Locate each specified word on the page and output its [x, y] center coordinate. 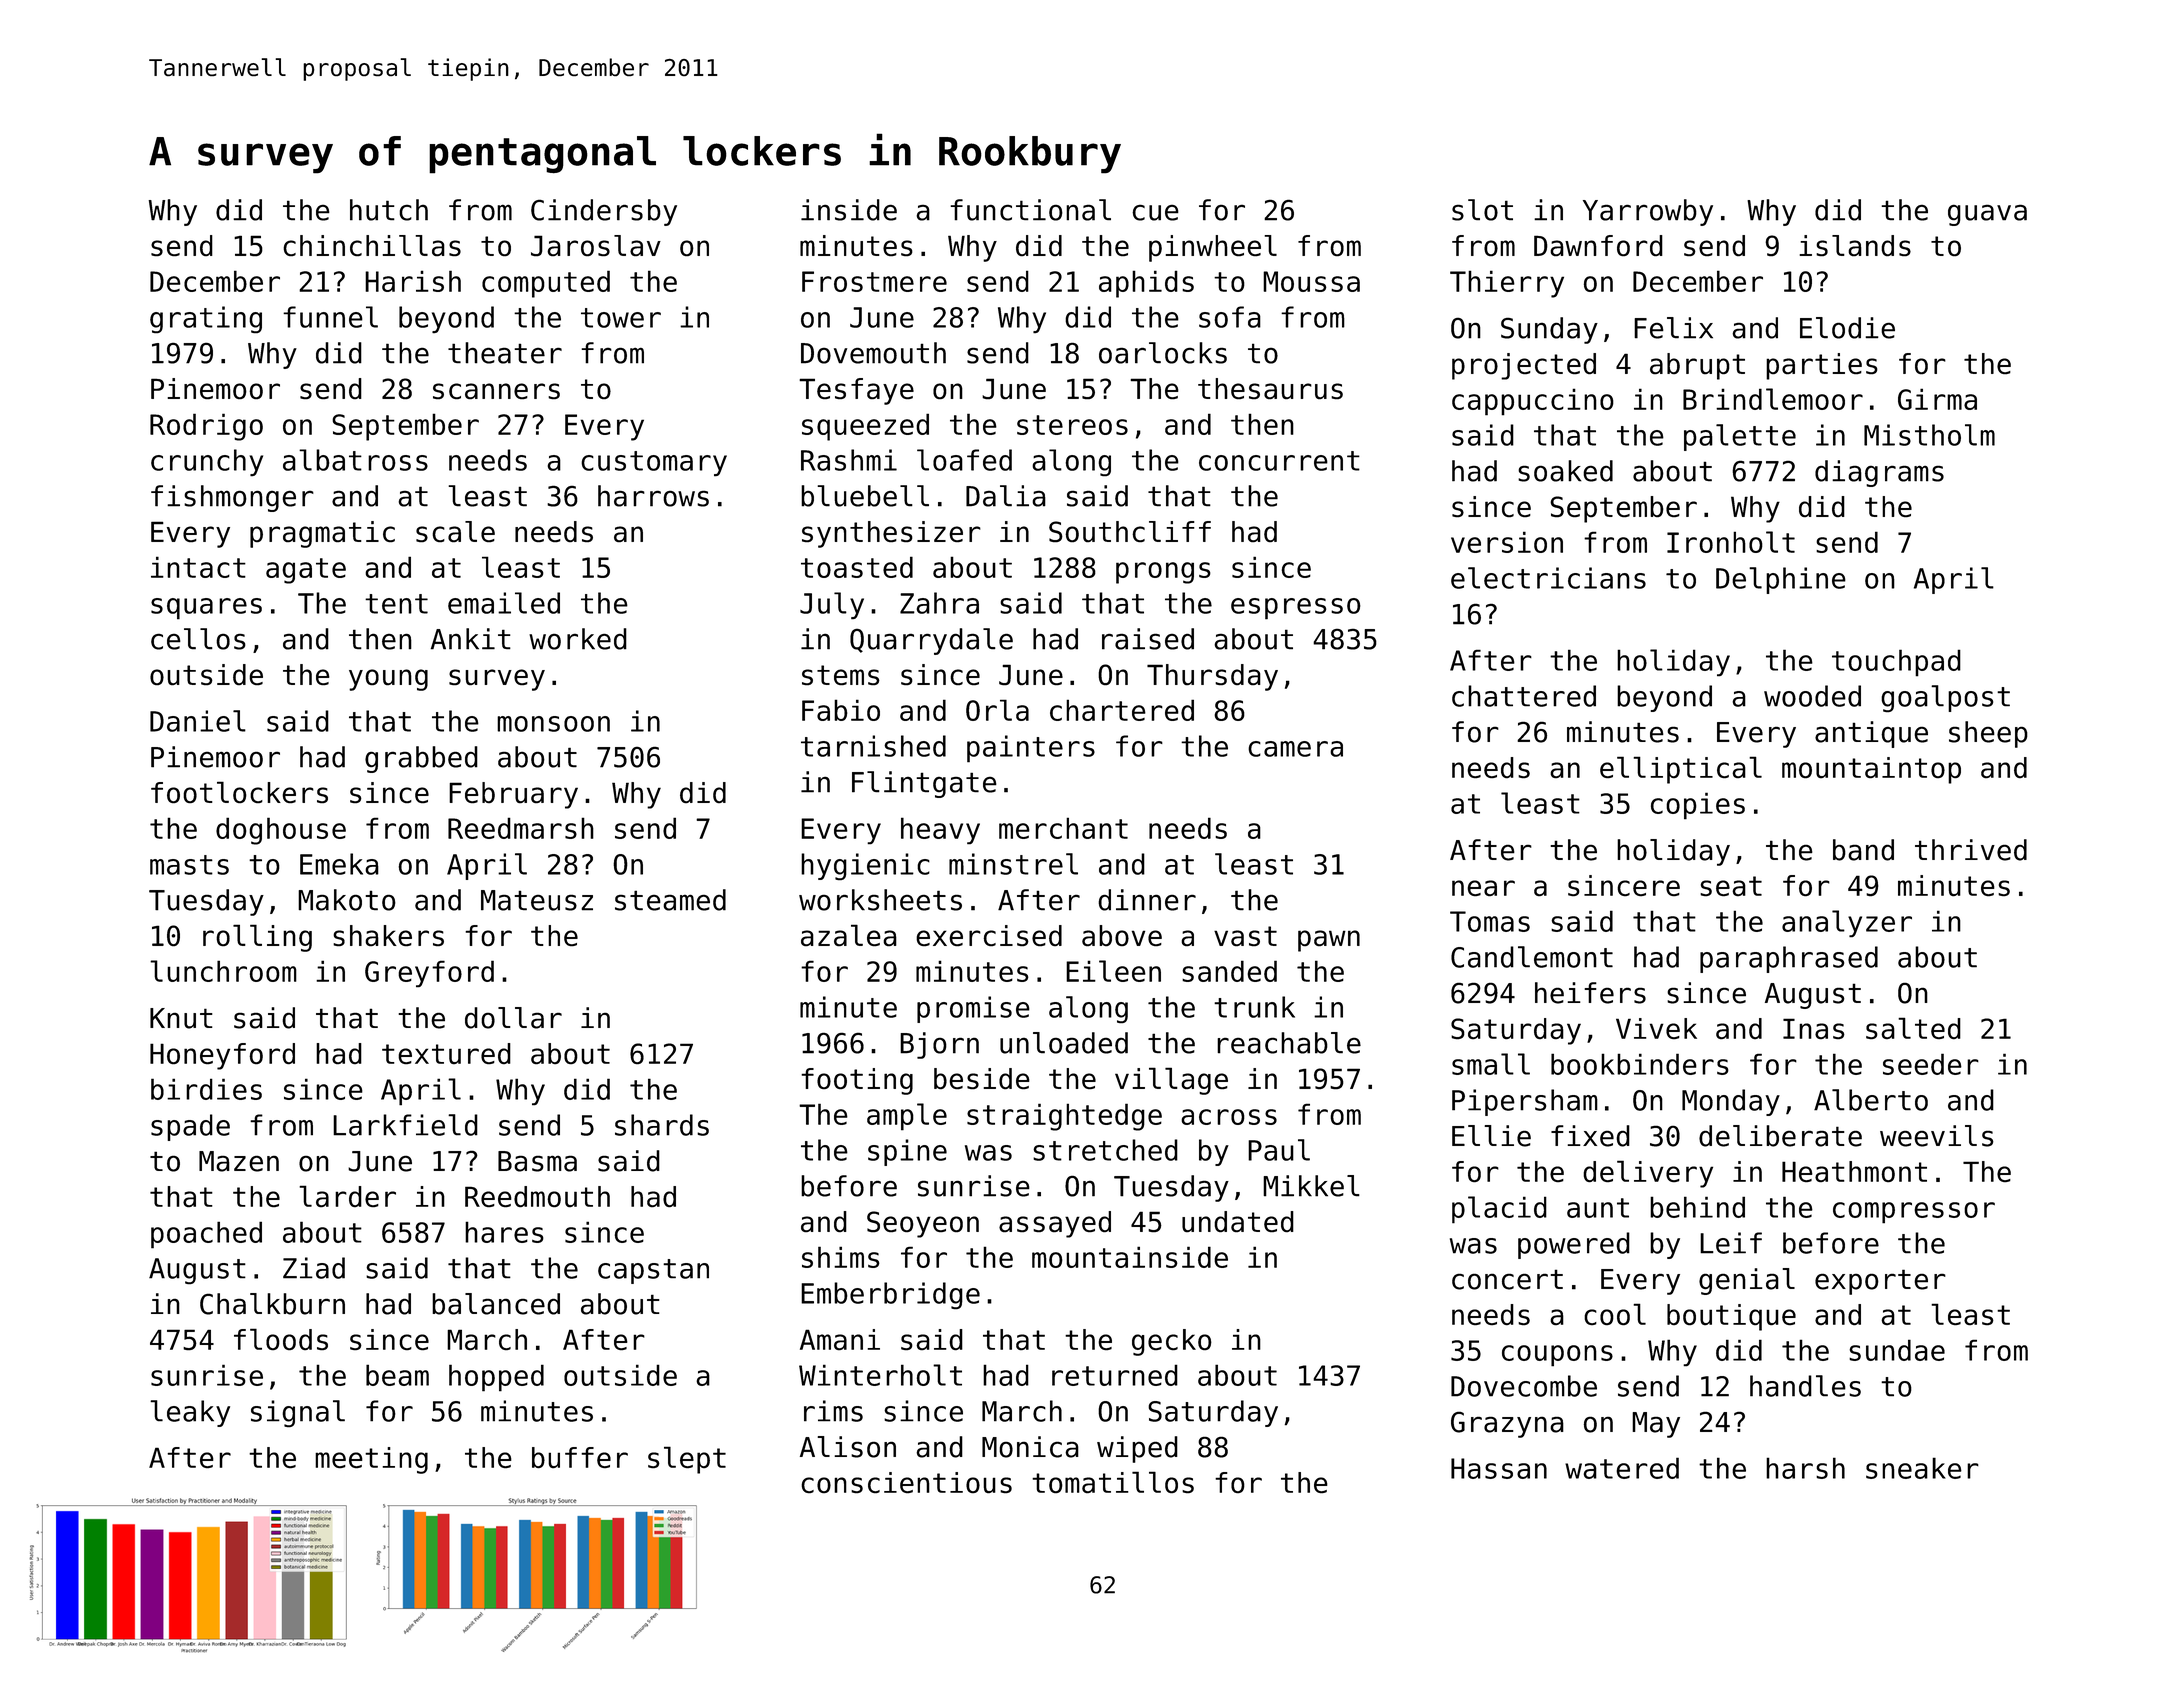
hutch [389, 210]
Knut [181, 1018]
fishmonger [232, 498]
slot [1482, 210]
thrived [1971, 850]
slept [687, 1460]
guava [1987, 215]
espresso [1296, 609]
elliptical [1681, 770]
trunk [1254, 1007]
